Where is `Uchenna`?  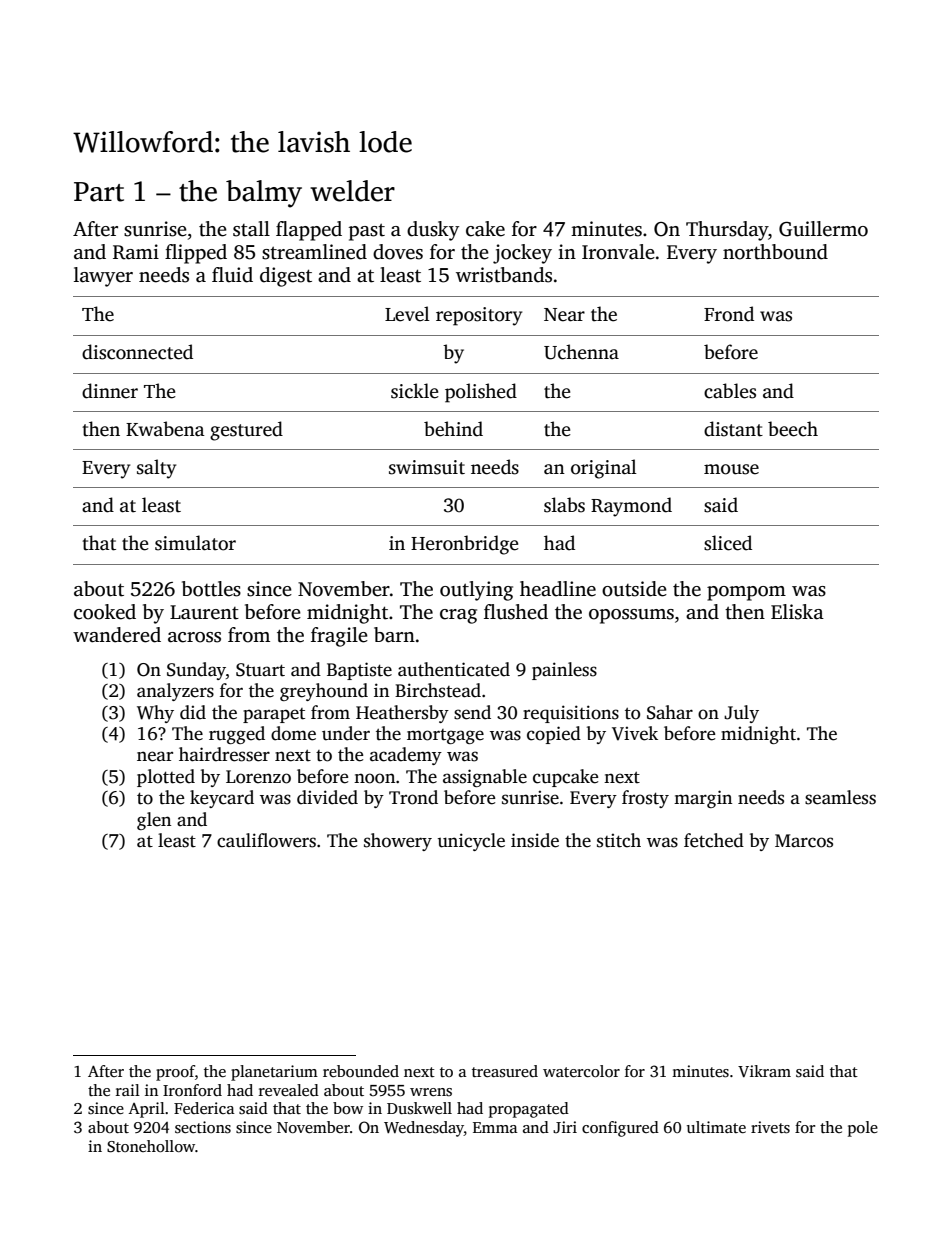
Uchenna is located at coordinates (581, 352).
